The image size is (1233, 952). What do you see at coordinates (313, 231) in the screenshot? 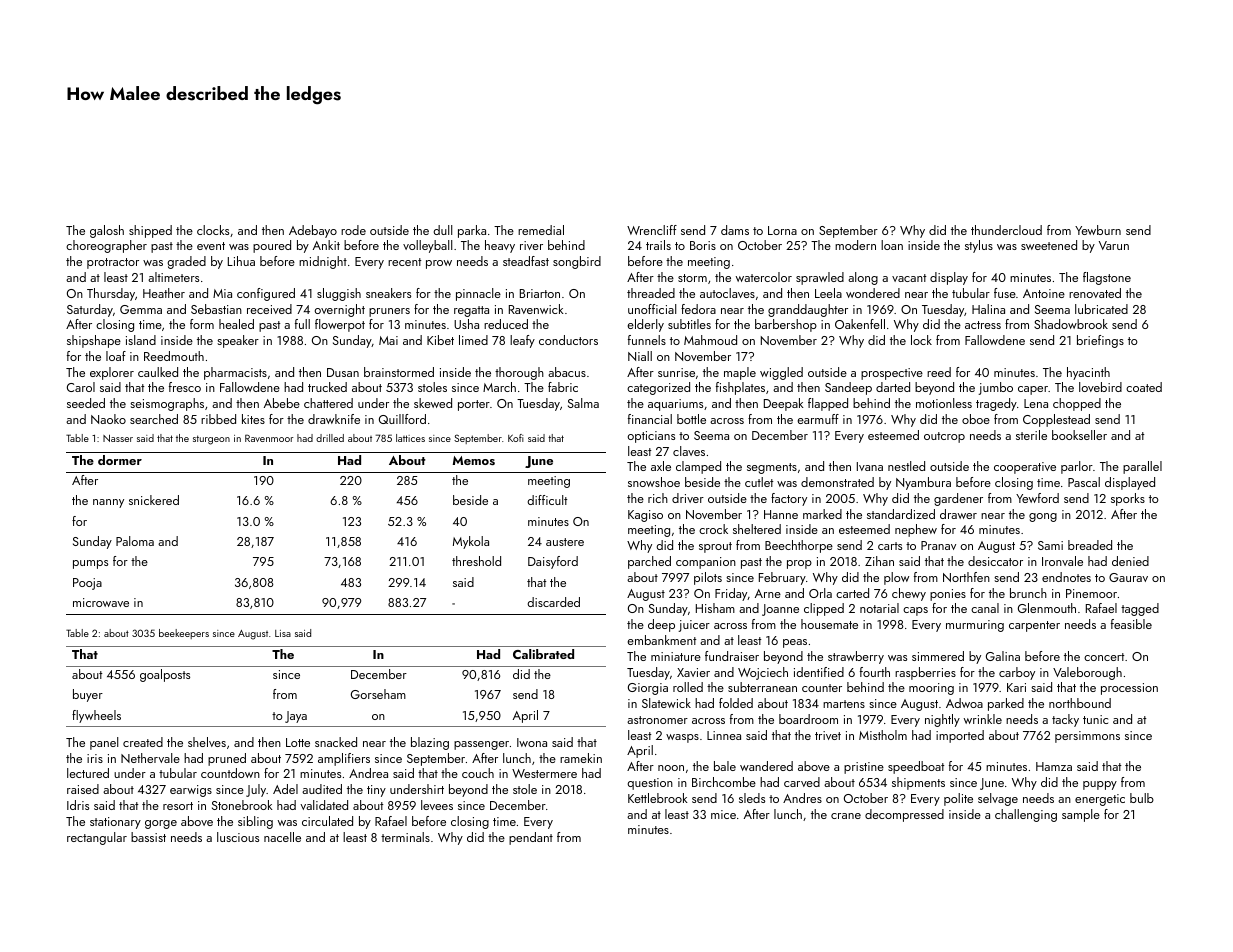
I see `Adebayo` at bounding box center [313, 231].
